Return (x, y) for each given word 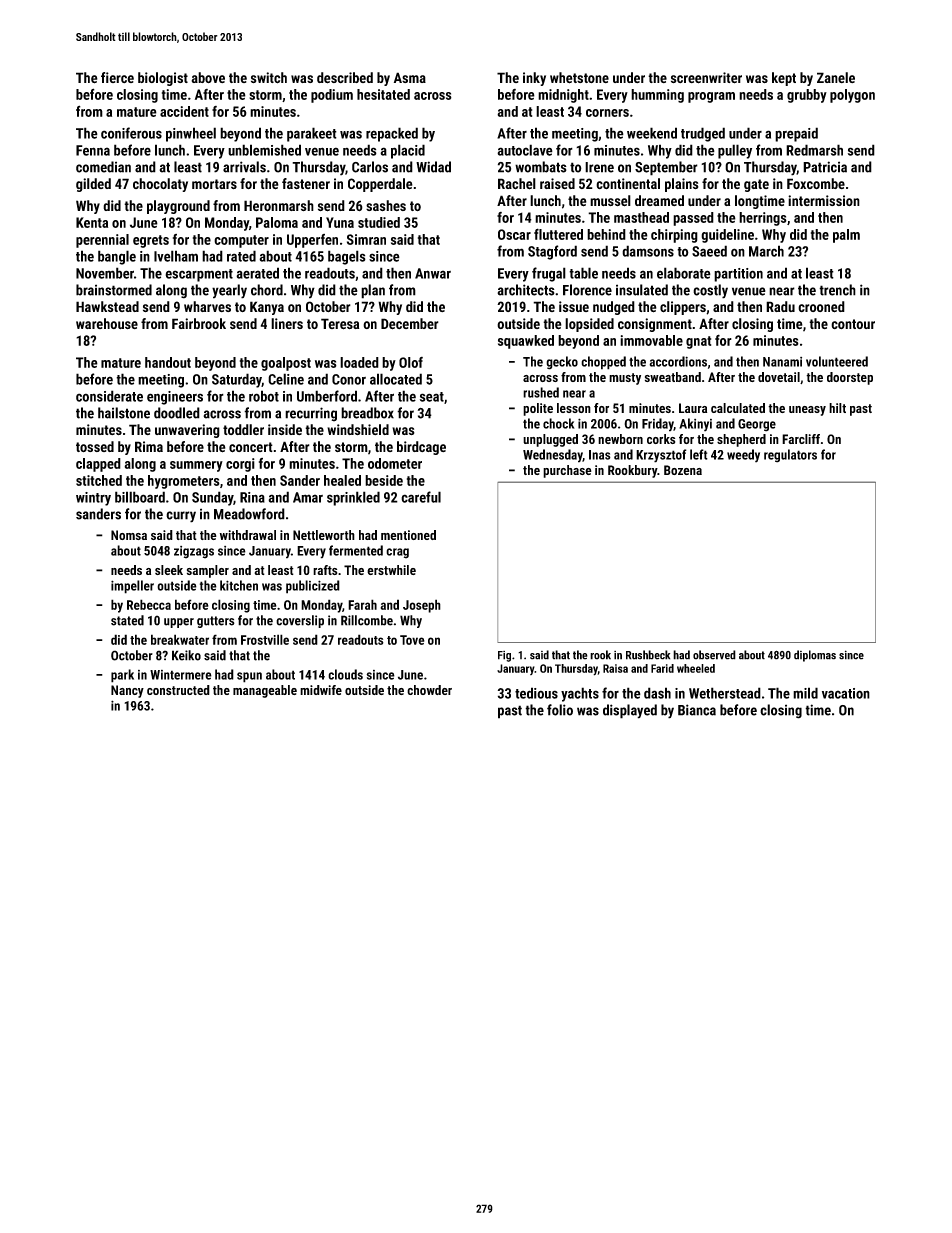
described (345, 78)
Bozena (683, 470)
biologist (163, 79)
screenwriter (706, 78)
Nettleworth (324, 535)
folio (560, 710)
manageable (265, 691)
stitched (99, 480)
